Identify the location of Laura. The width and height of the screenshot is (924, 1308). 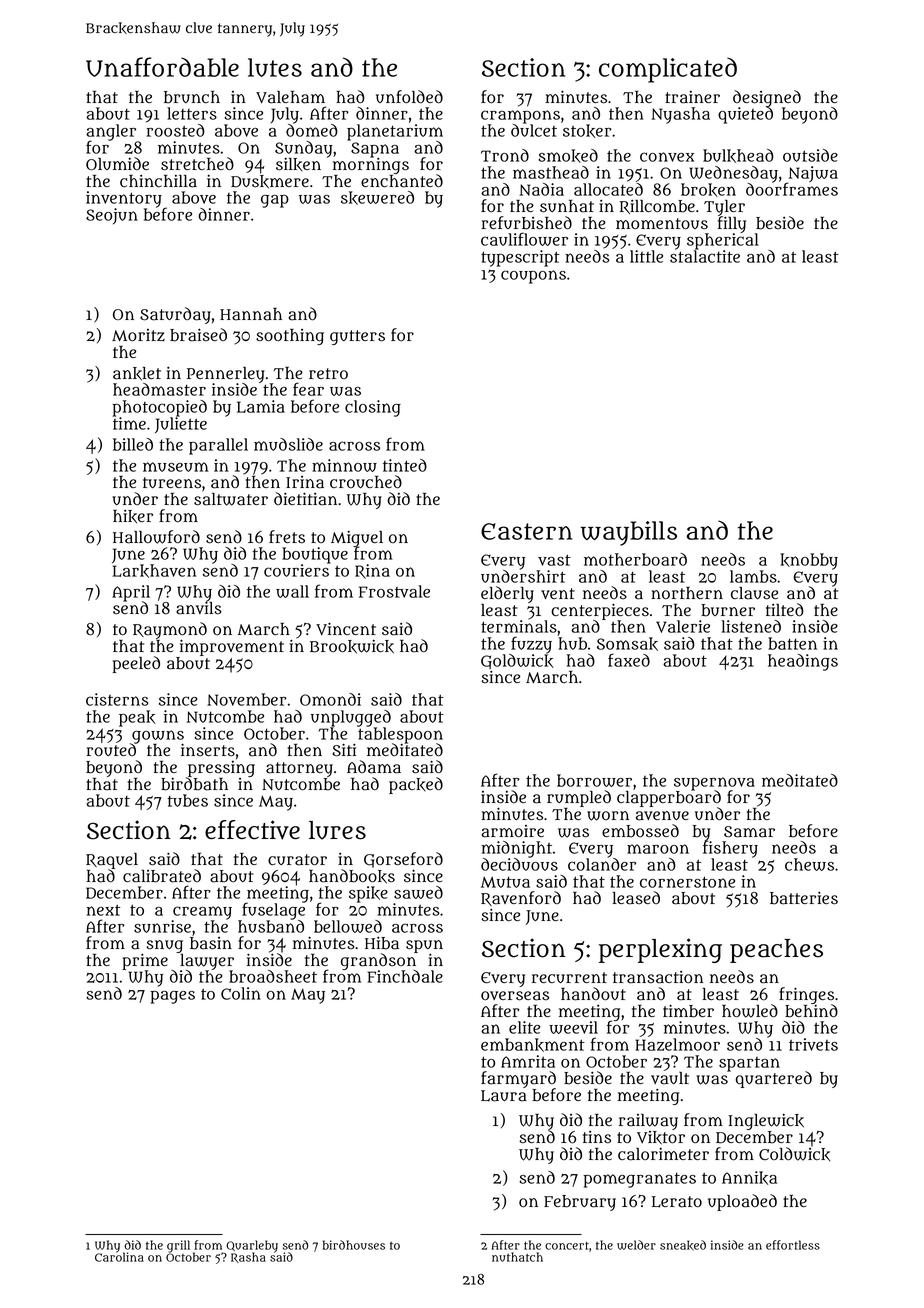
(504, 1096).
